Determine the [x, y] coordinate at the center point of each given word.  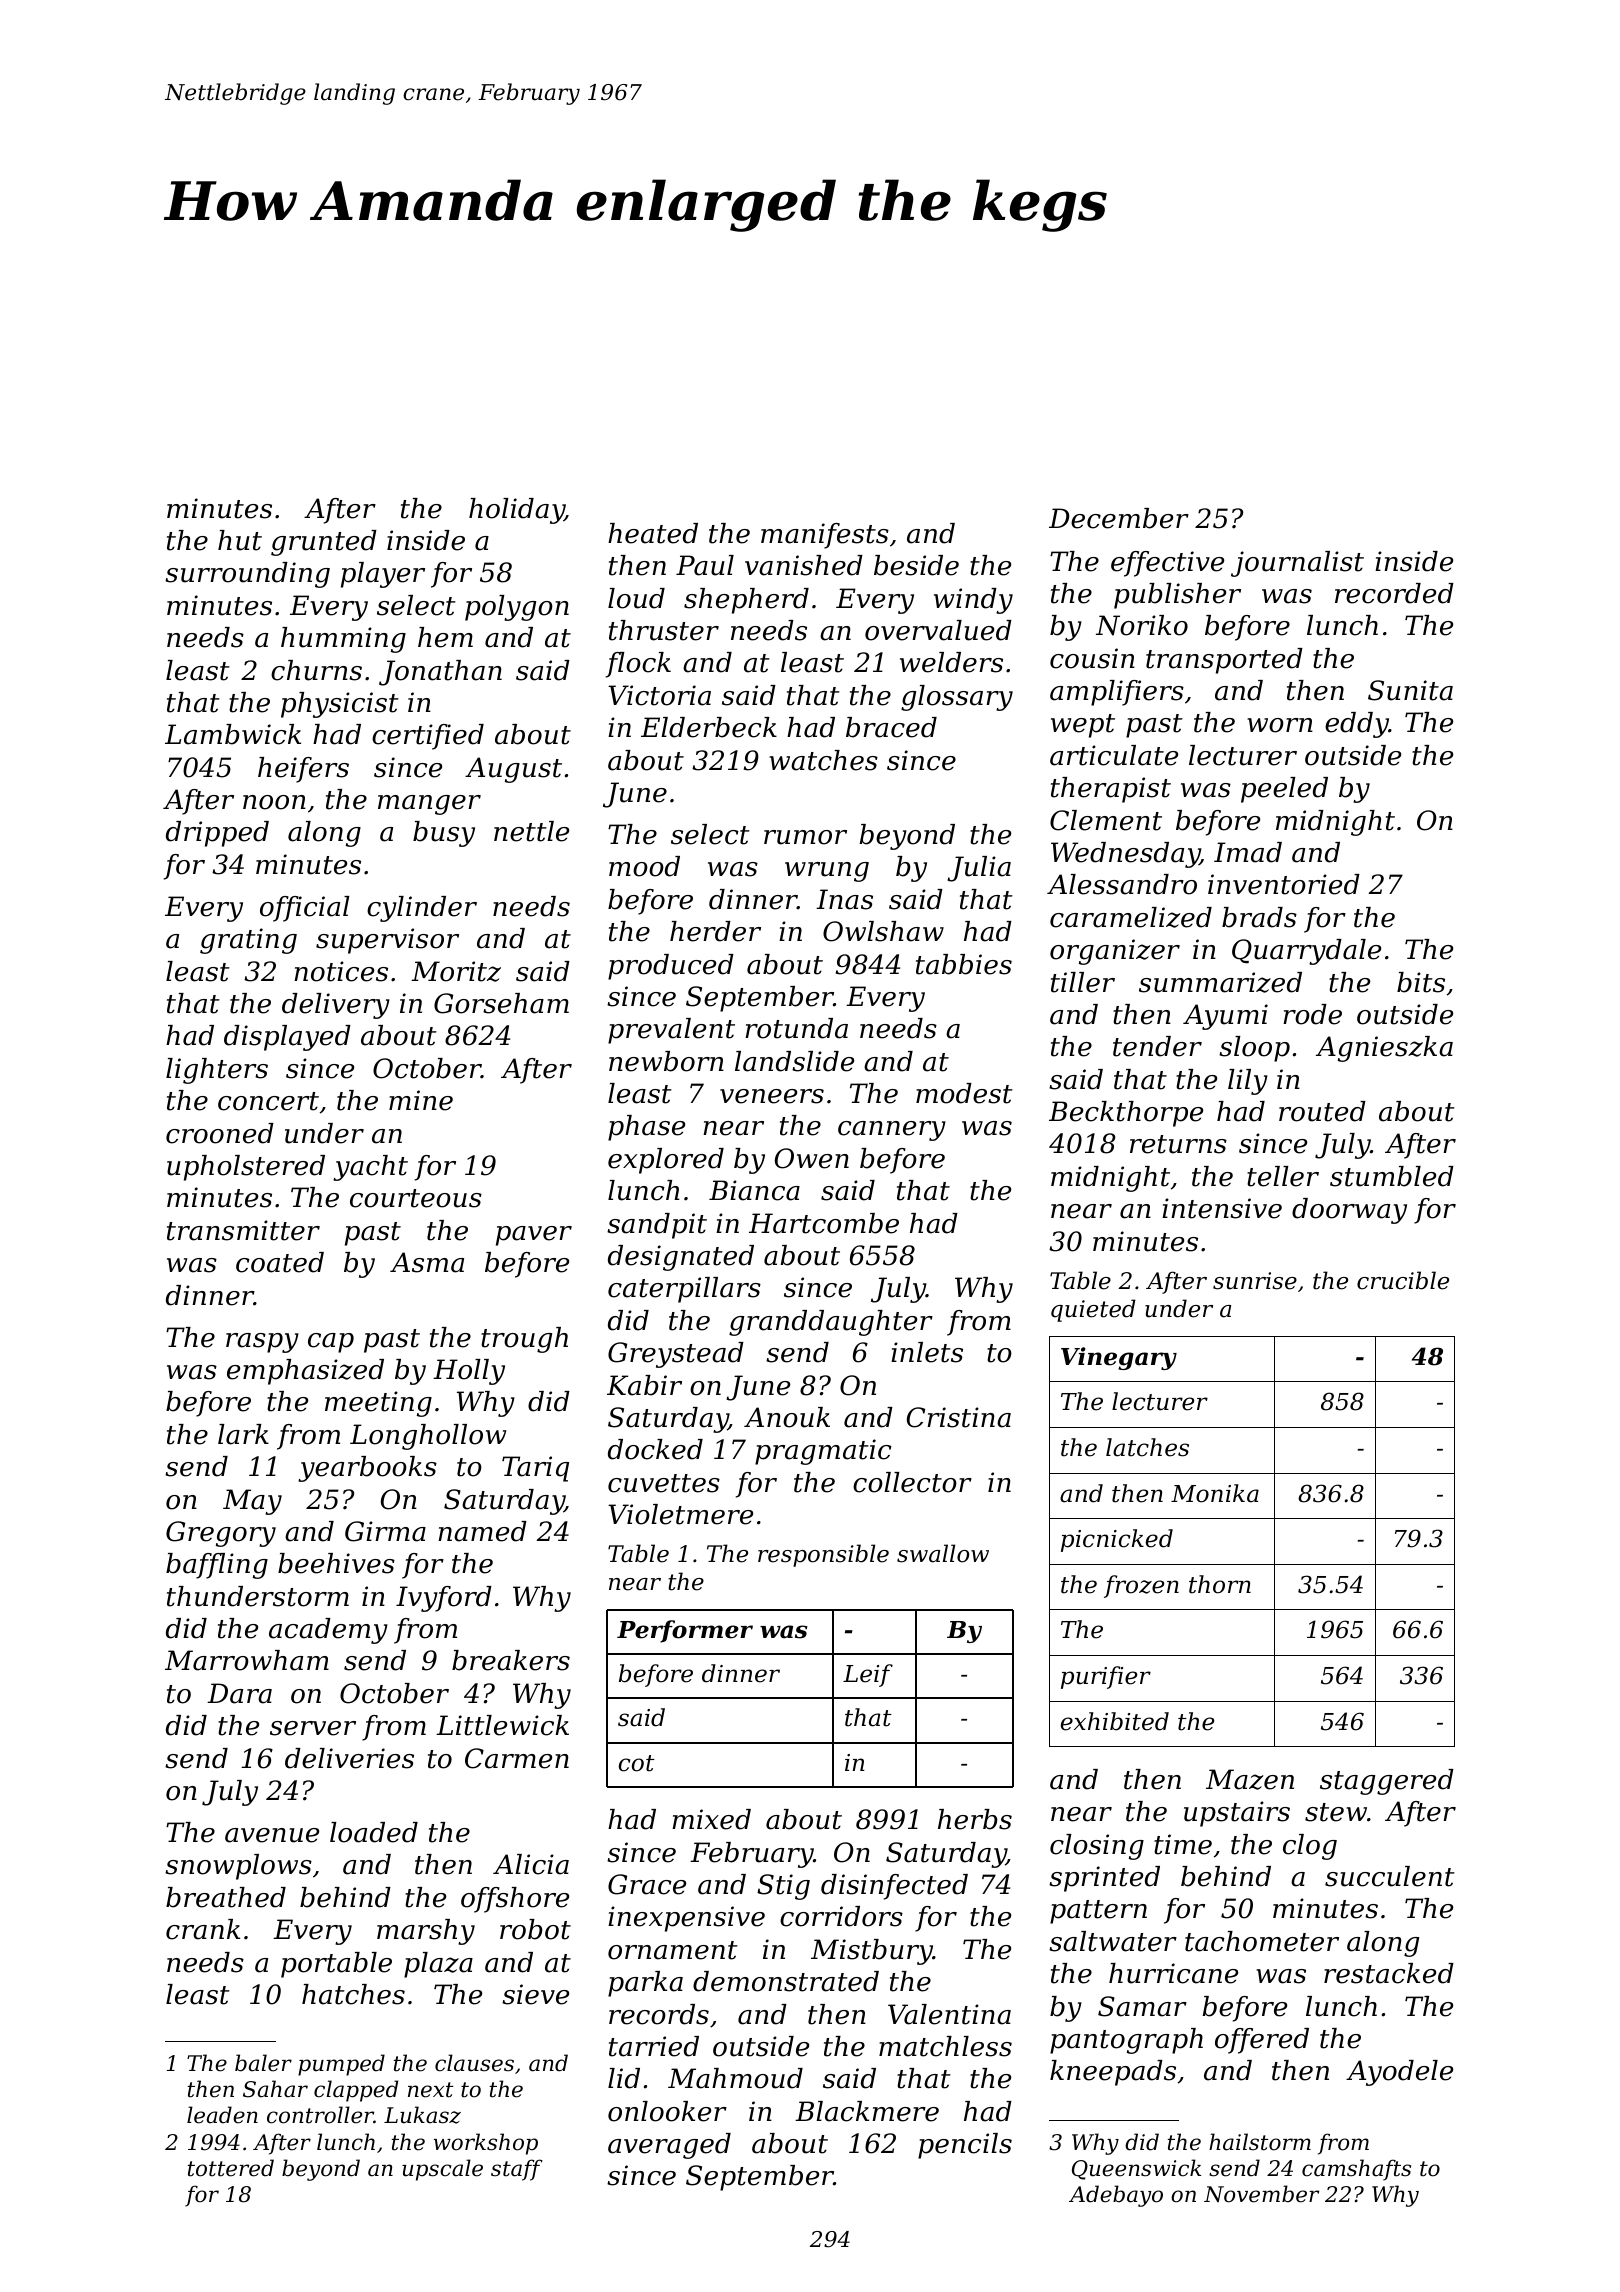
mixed [711, 1819]
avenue [272, 1835]
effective [1167, 564]
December [1119, 518]
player [383, 575]
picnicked [1117, 1540]
